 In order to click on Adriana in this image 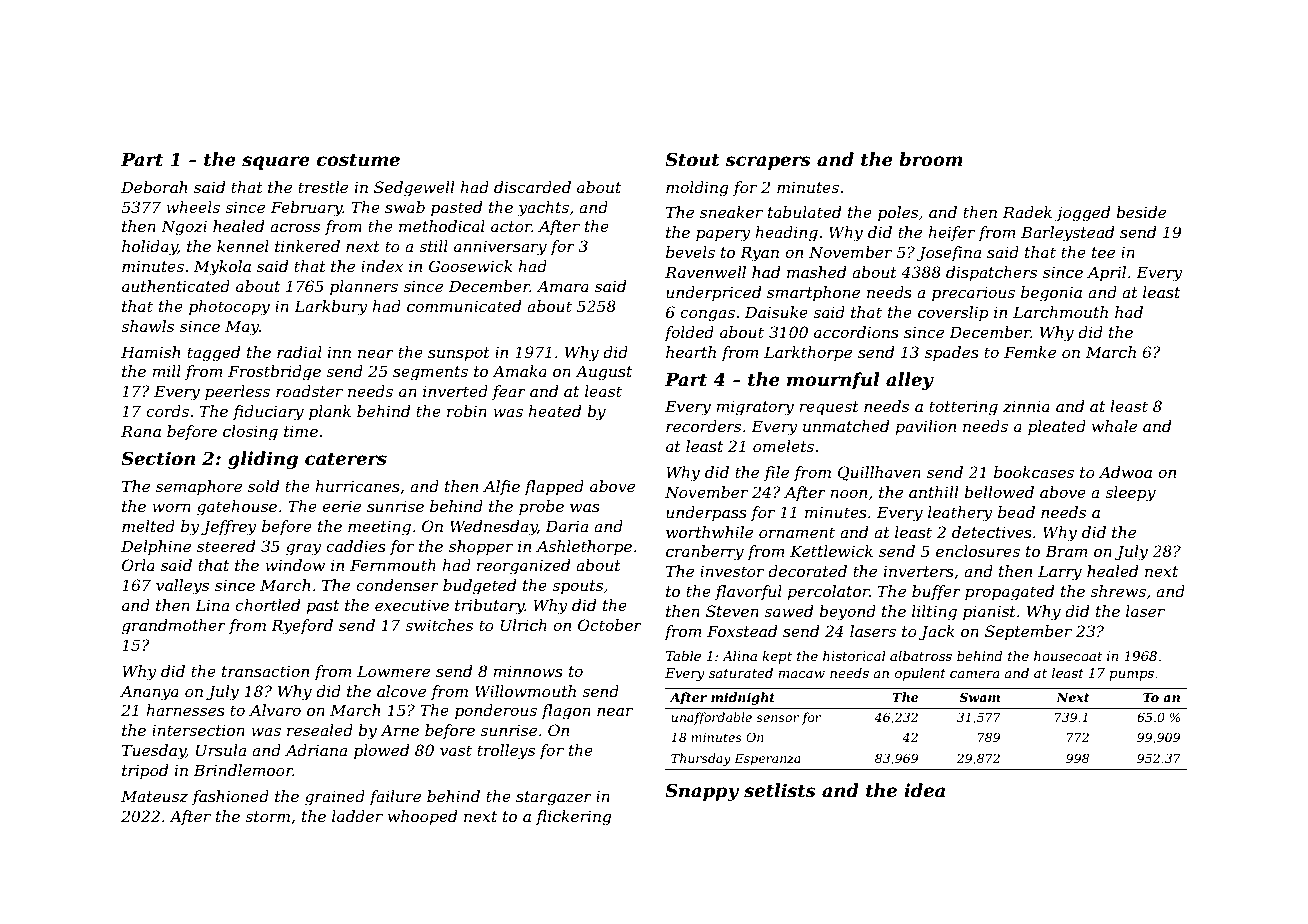, I will do `click(316, 750)`.
